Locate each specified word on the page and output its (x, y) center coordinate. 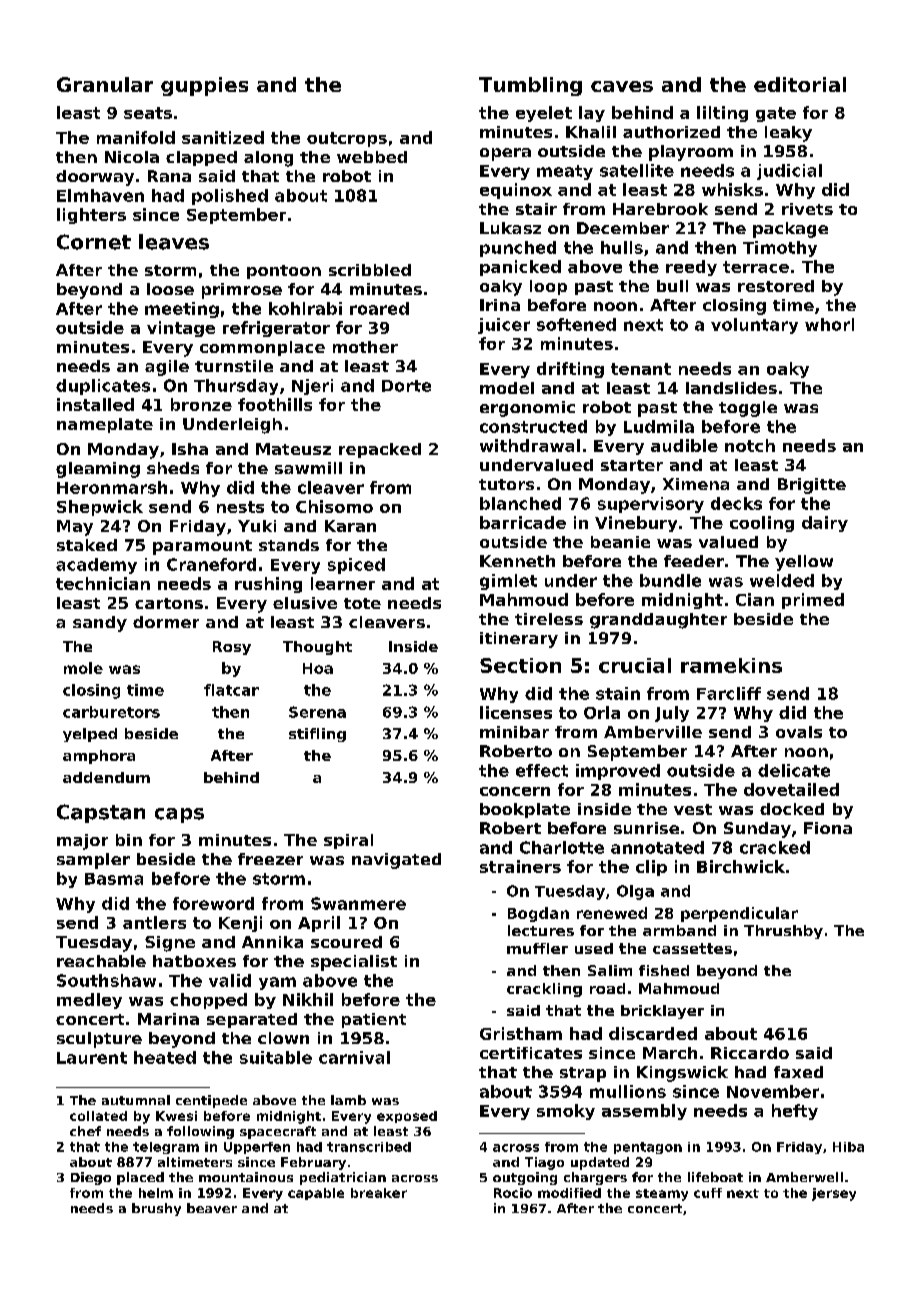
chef (85, 1131)
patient (374, 1020)
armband (679, 930)
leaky (788, 134)
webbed (372, 157)
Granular (105, 84)
